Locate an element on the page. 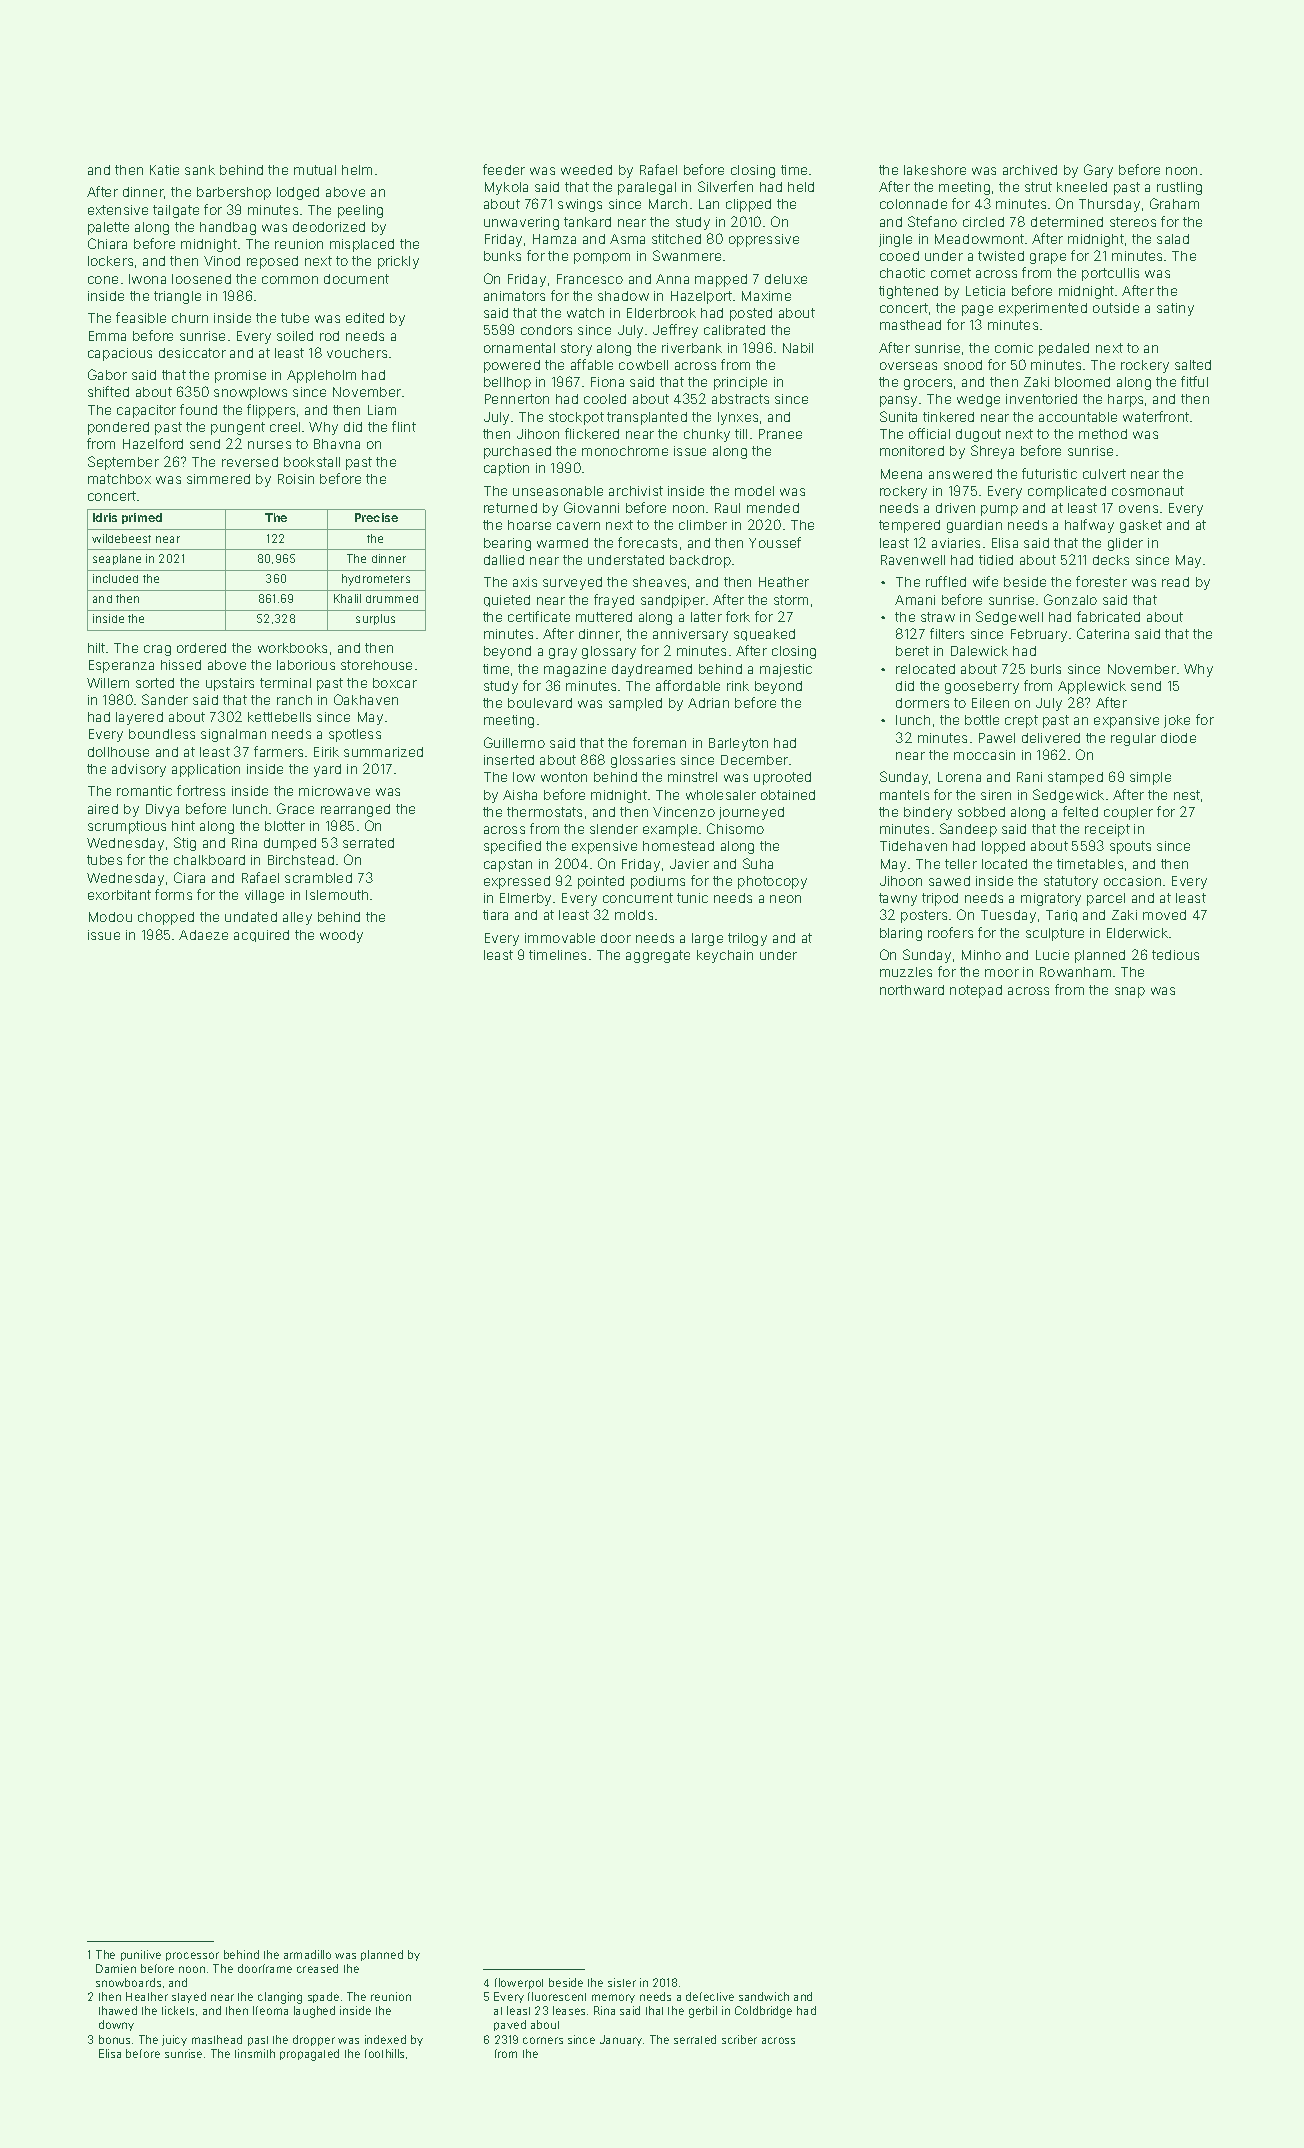 The width and height of the document is (1304, 2148). Adaeze is located at coordinates (203, 935).
